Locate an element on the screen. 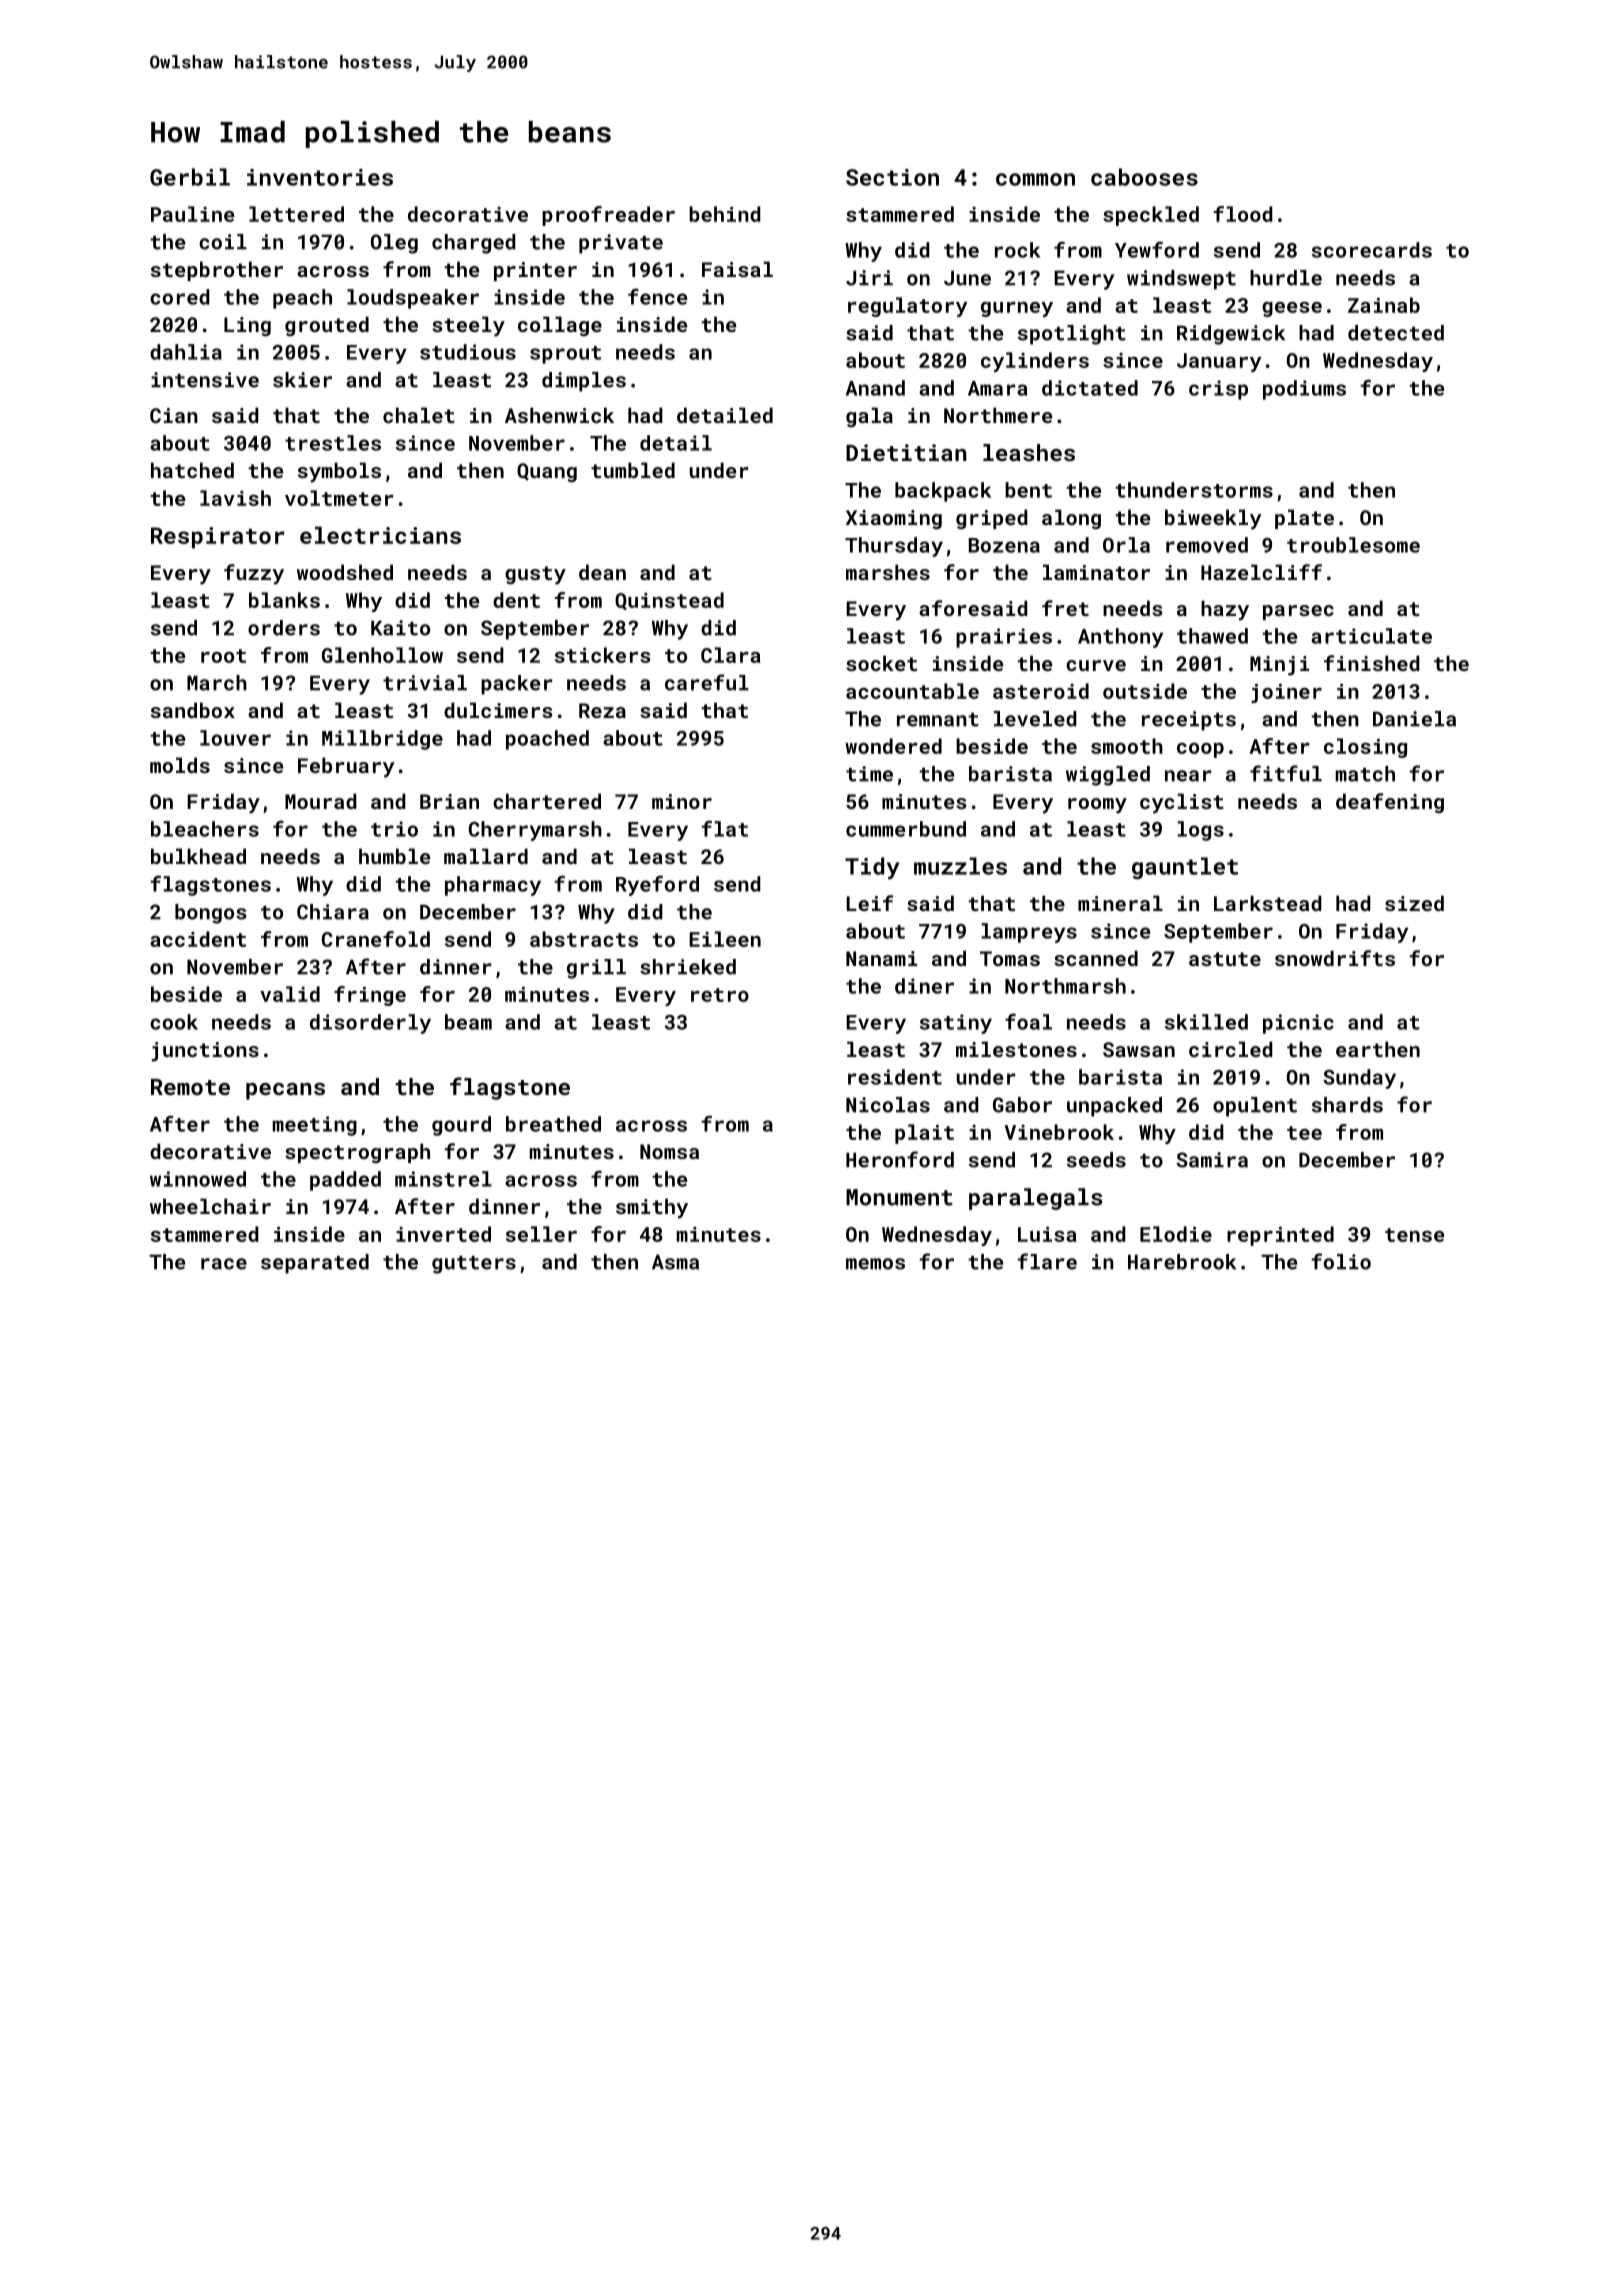  joiner is located at coordinates (1286, 693).
